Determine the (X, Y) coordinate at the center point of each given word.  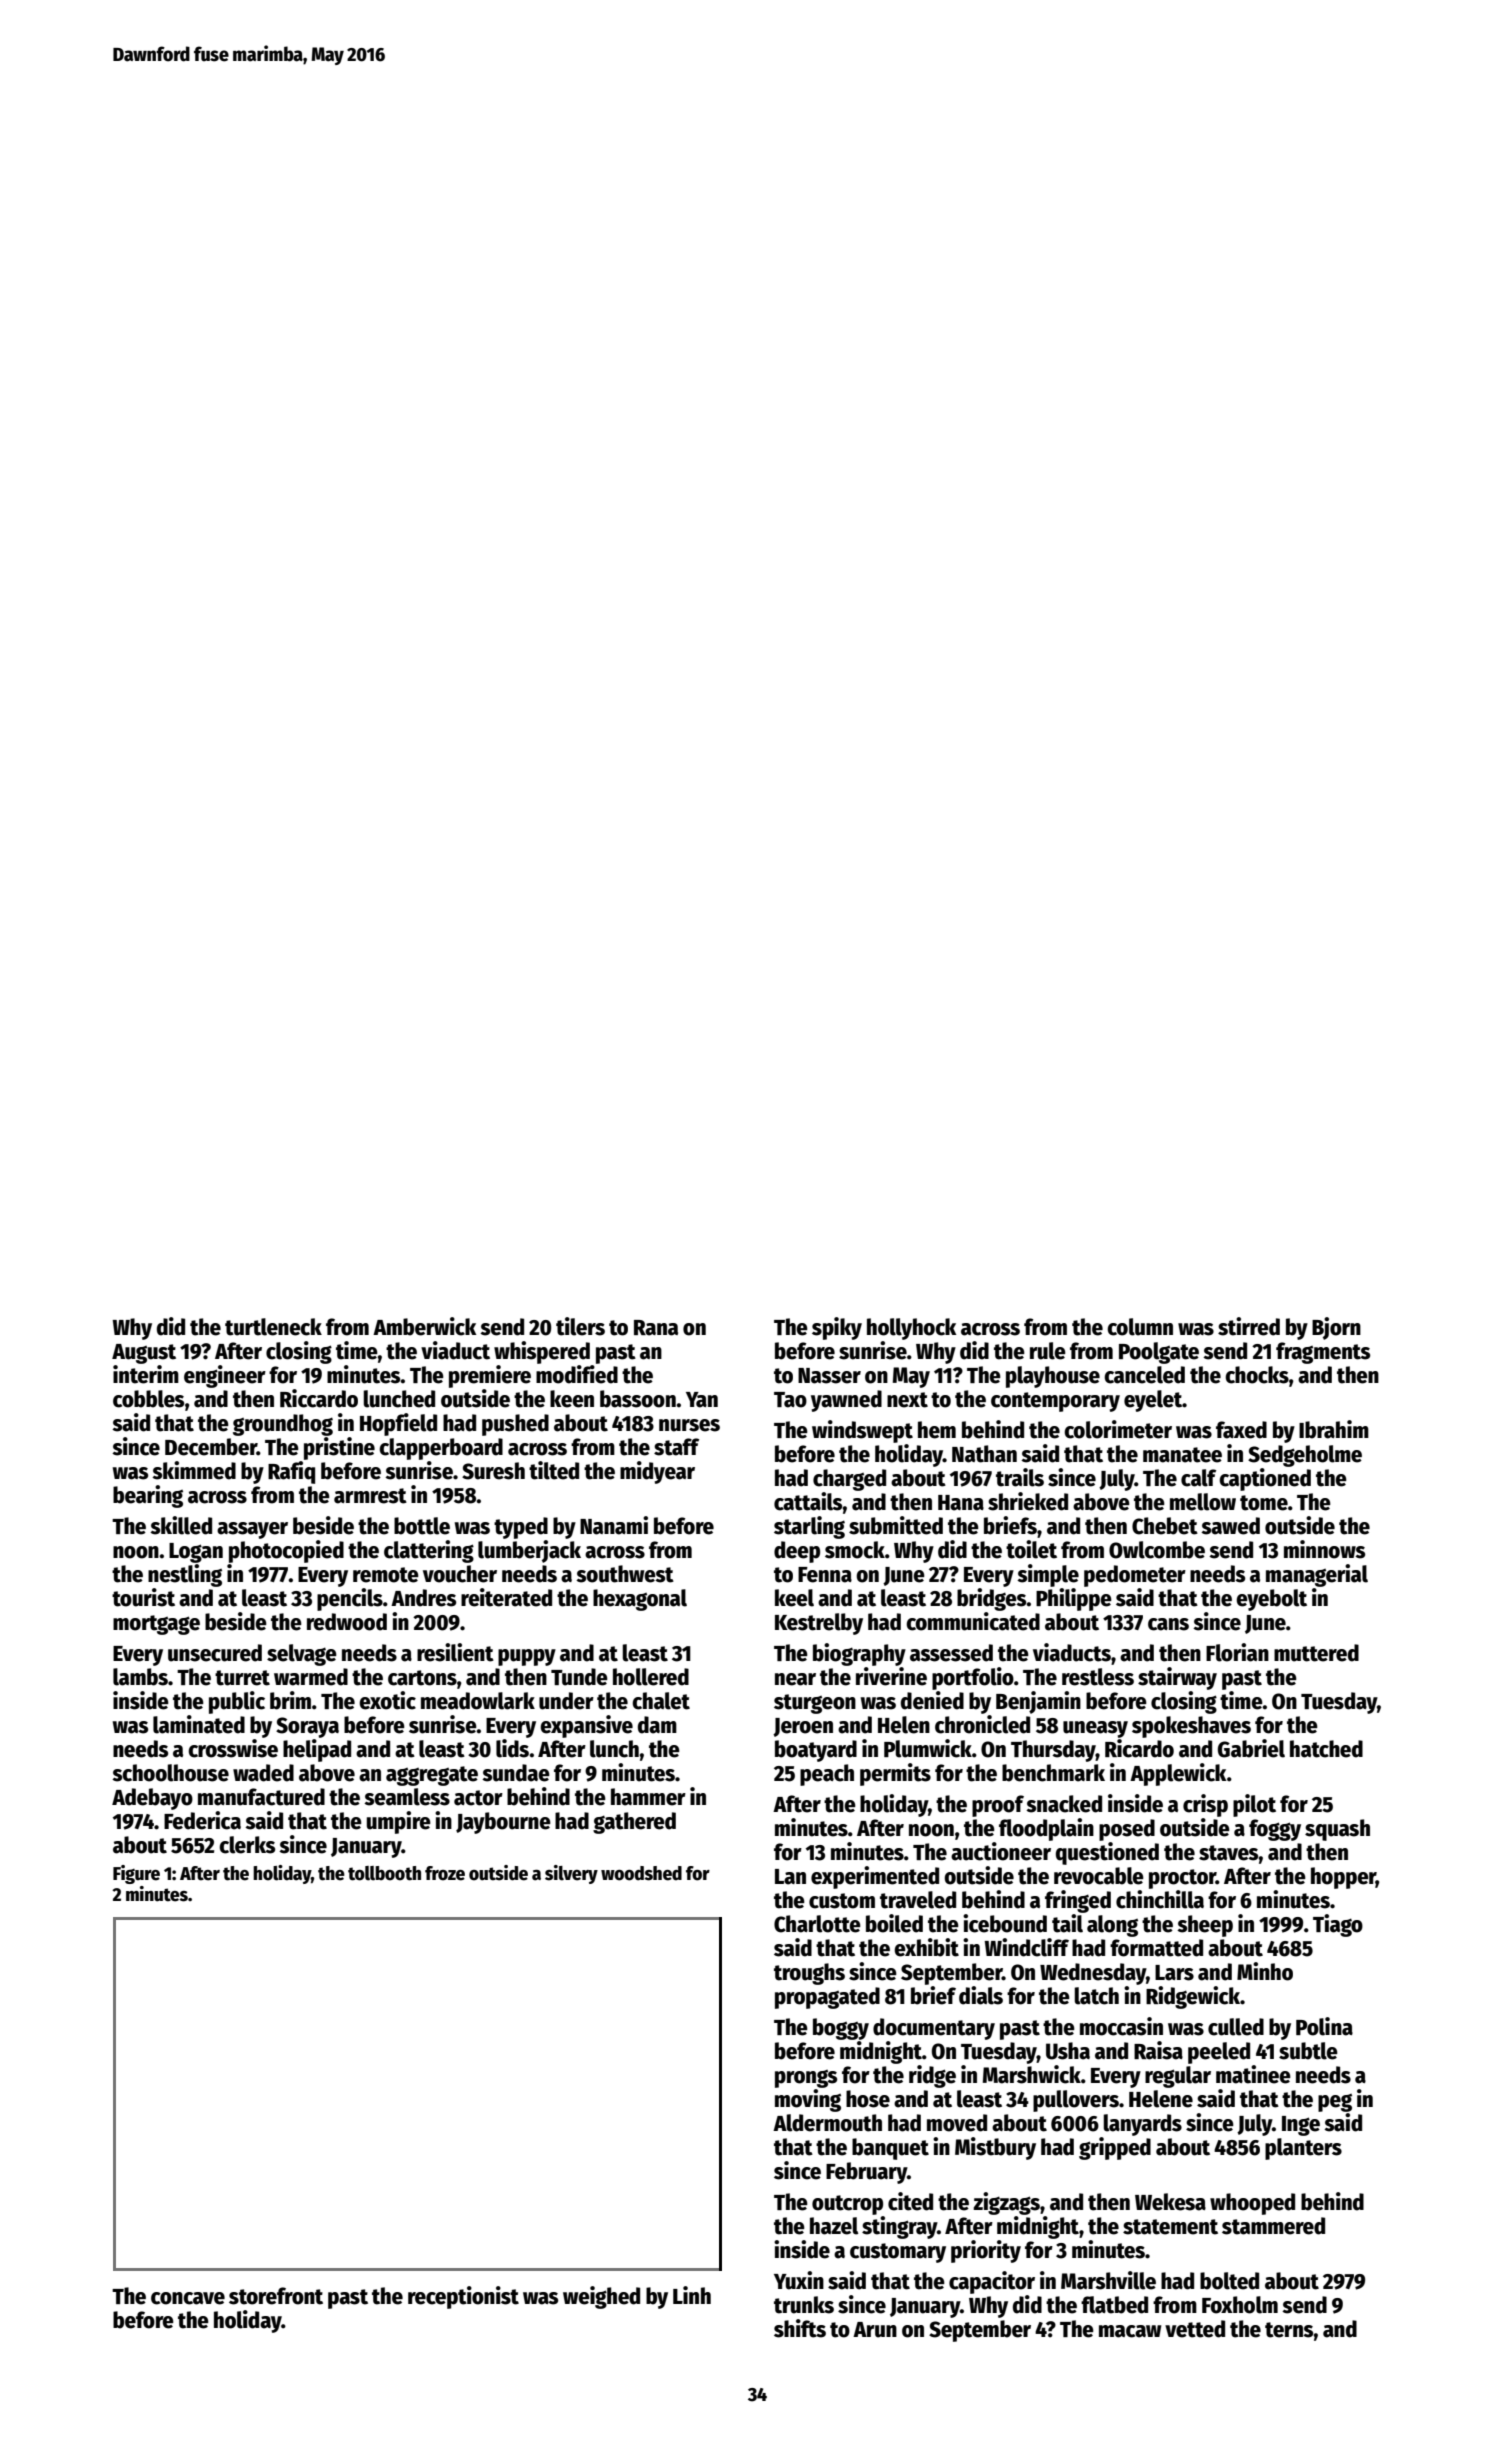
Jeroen (803, 1727)
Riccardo (319, 1398)
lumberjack (529, 1551)
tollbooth (384, 1873)
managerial (1317, 1575)
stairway (1177, 1678)
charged (849, 1480)
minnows (1324, 1549)
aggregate (432, 1776)
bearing (148, 1496)
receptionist (463, 2297)
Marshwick (1032, 2074)
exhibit (926, 1947)
